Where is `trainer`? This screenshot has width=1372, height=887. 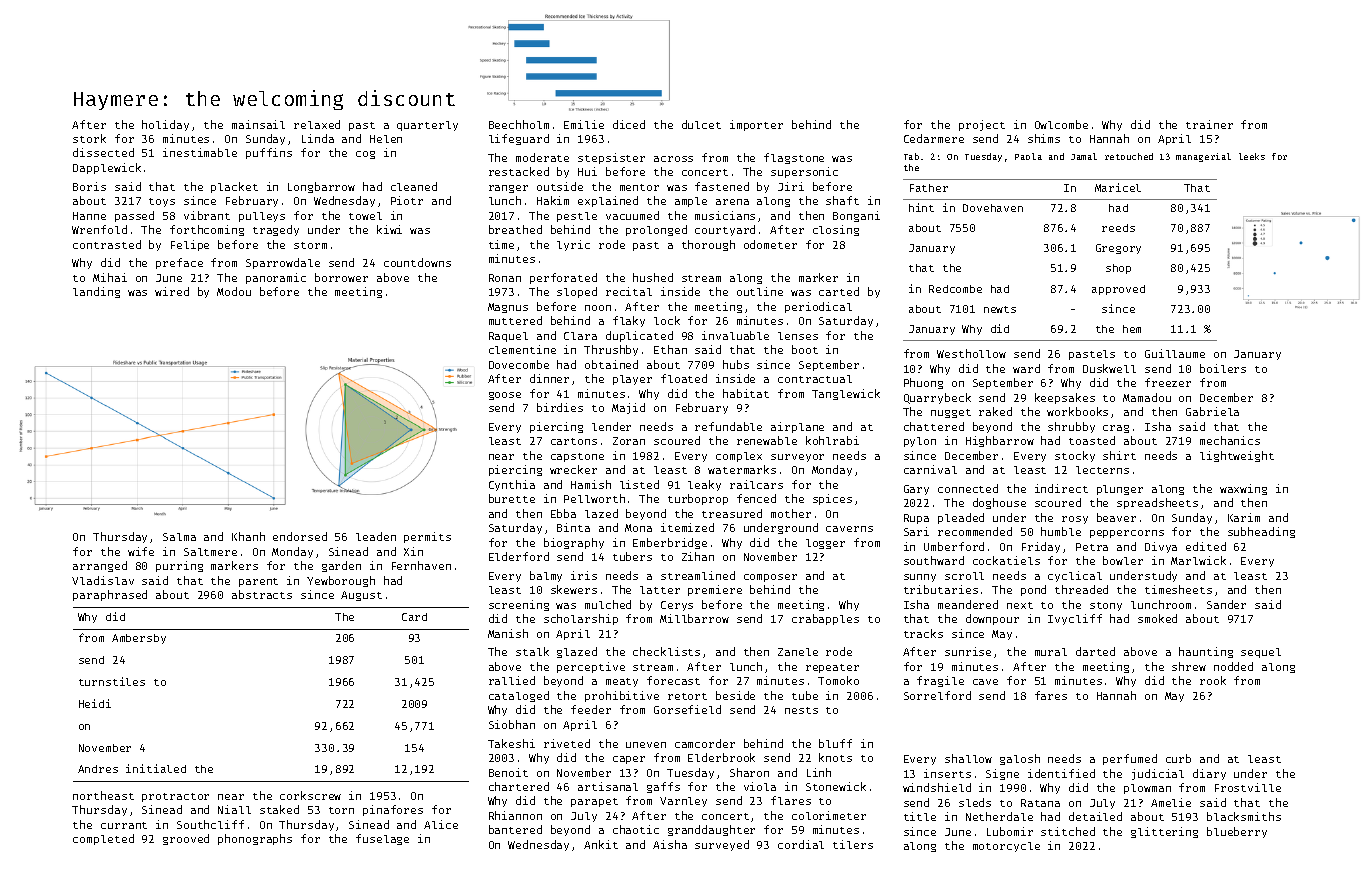 trainer is located at coordinates (1209, 124).
